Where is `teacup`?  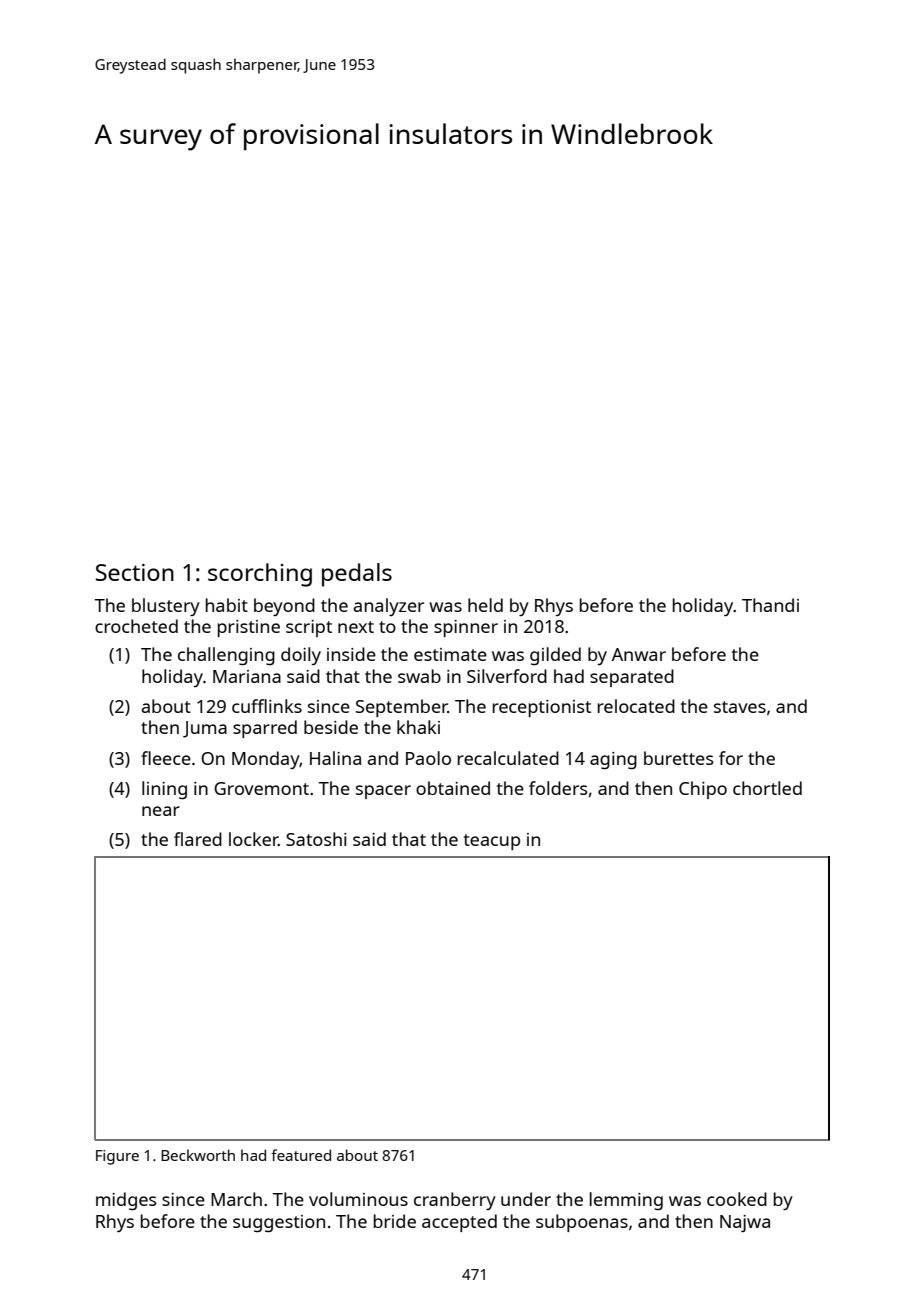 teacup is located at coordinates (492, 842).
